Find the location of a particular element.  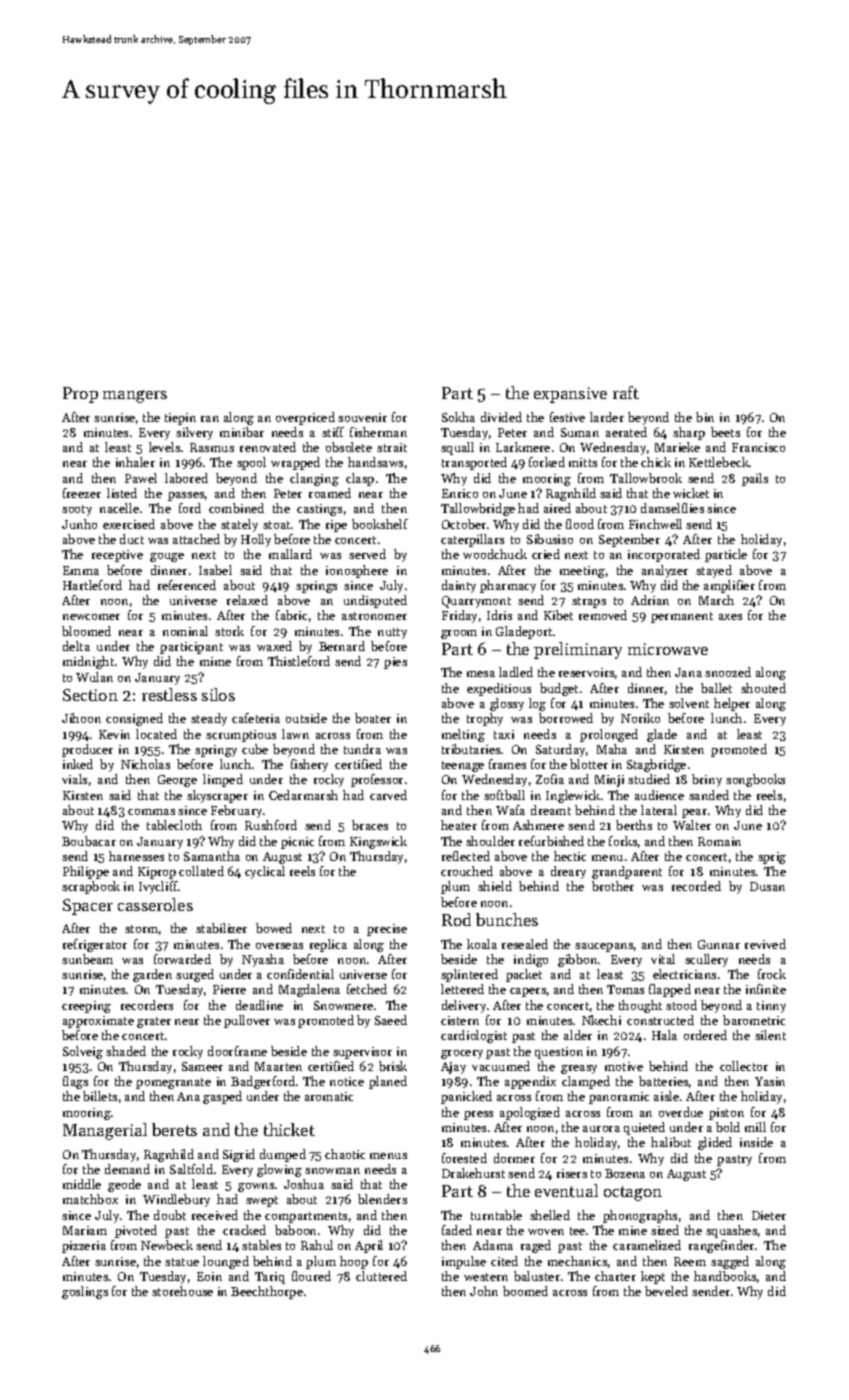

Samantha is located at coordinates (212, 856).
